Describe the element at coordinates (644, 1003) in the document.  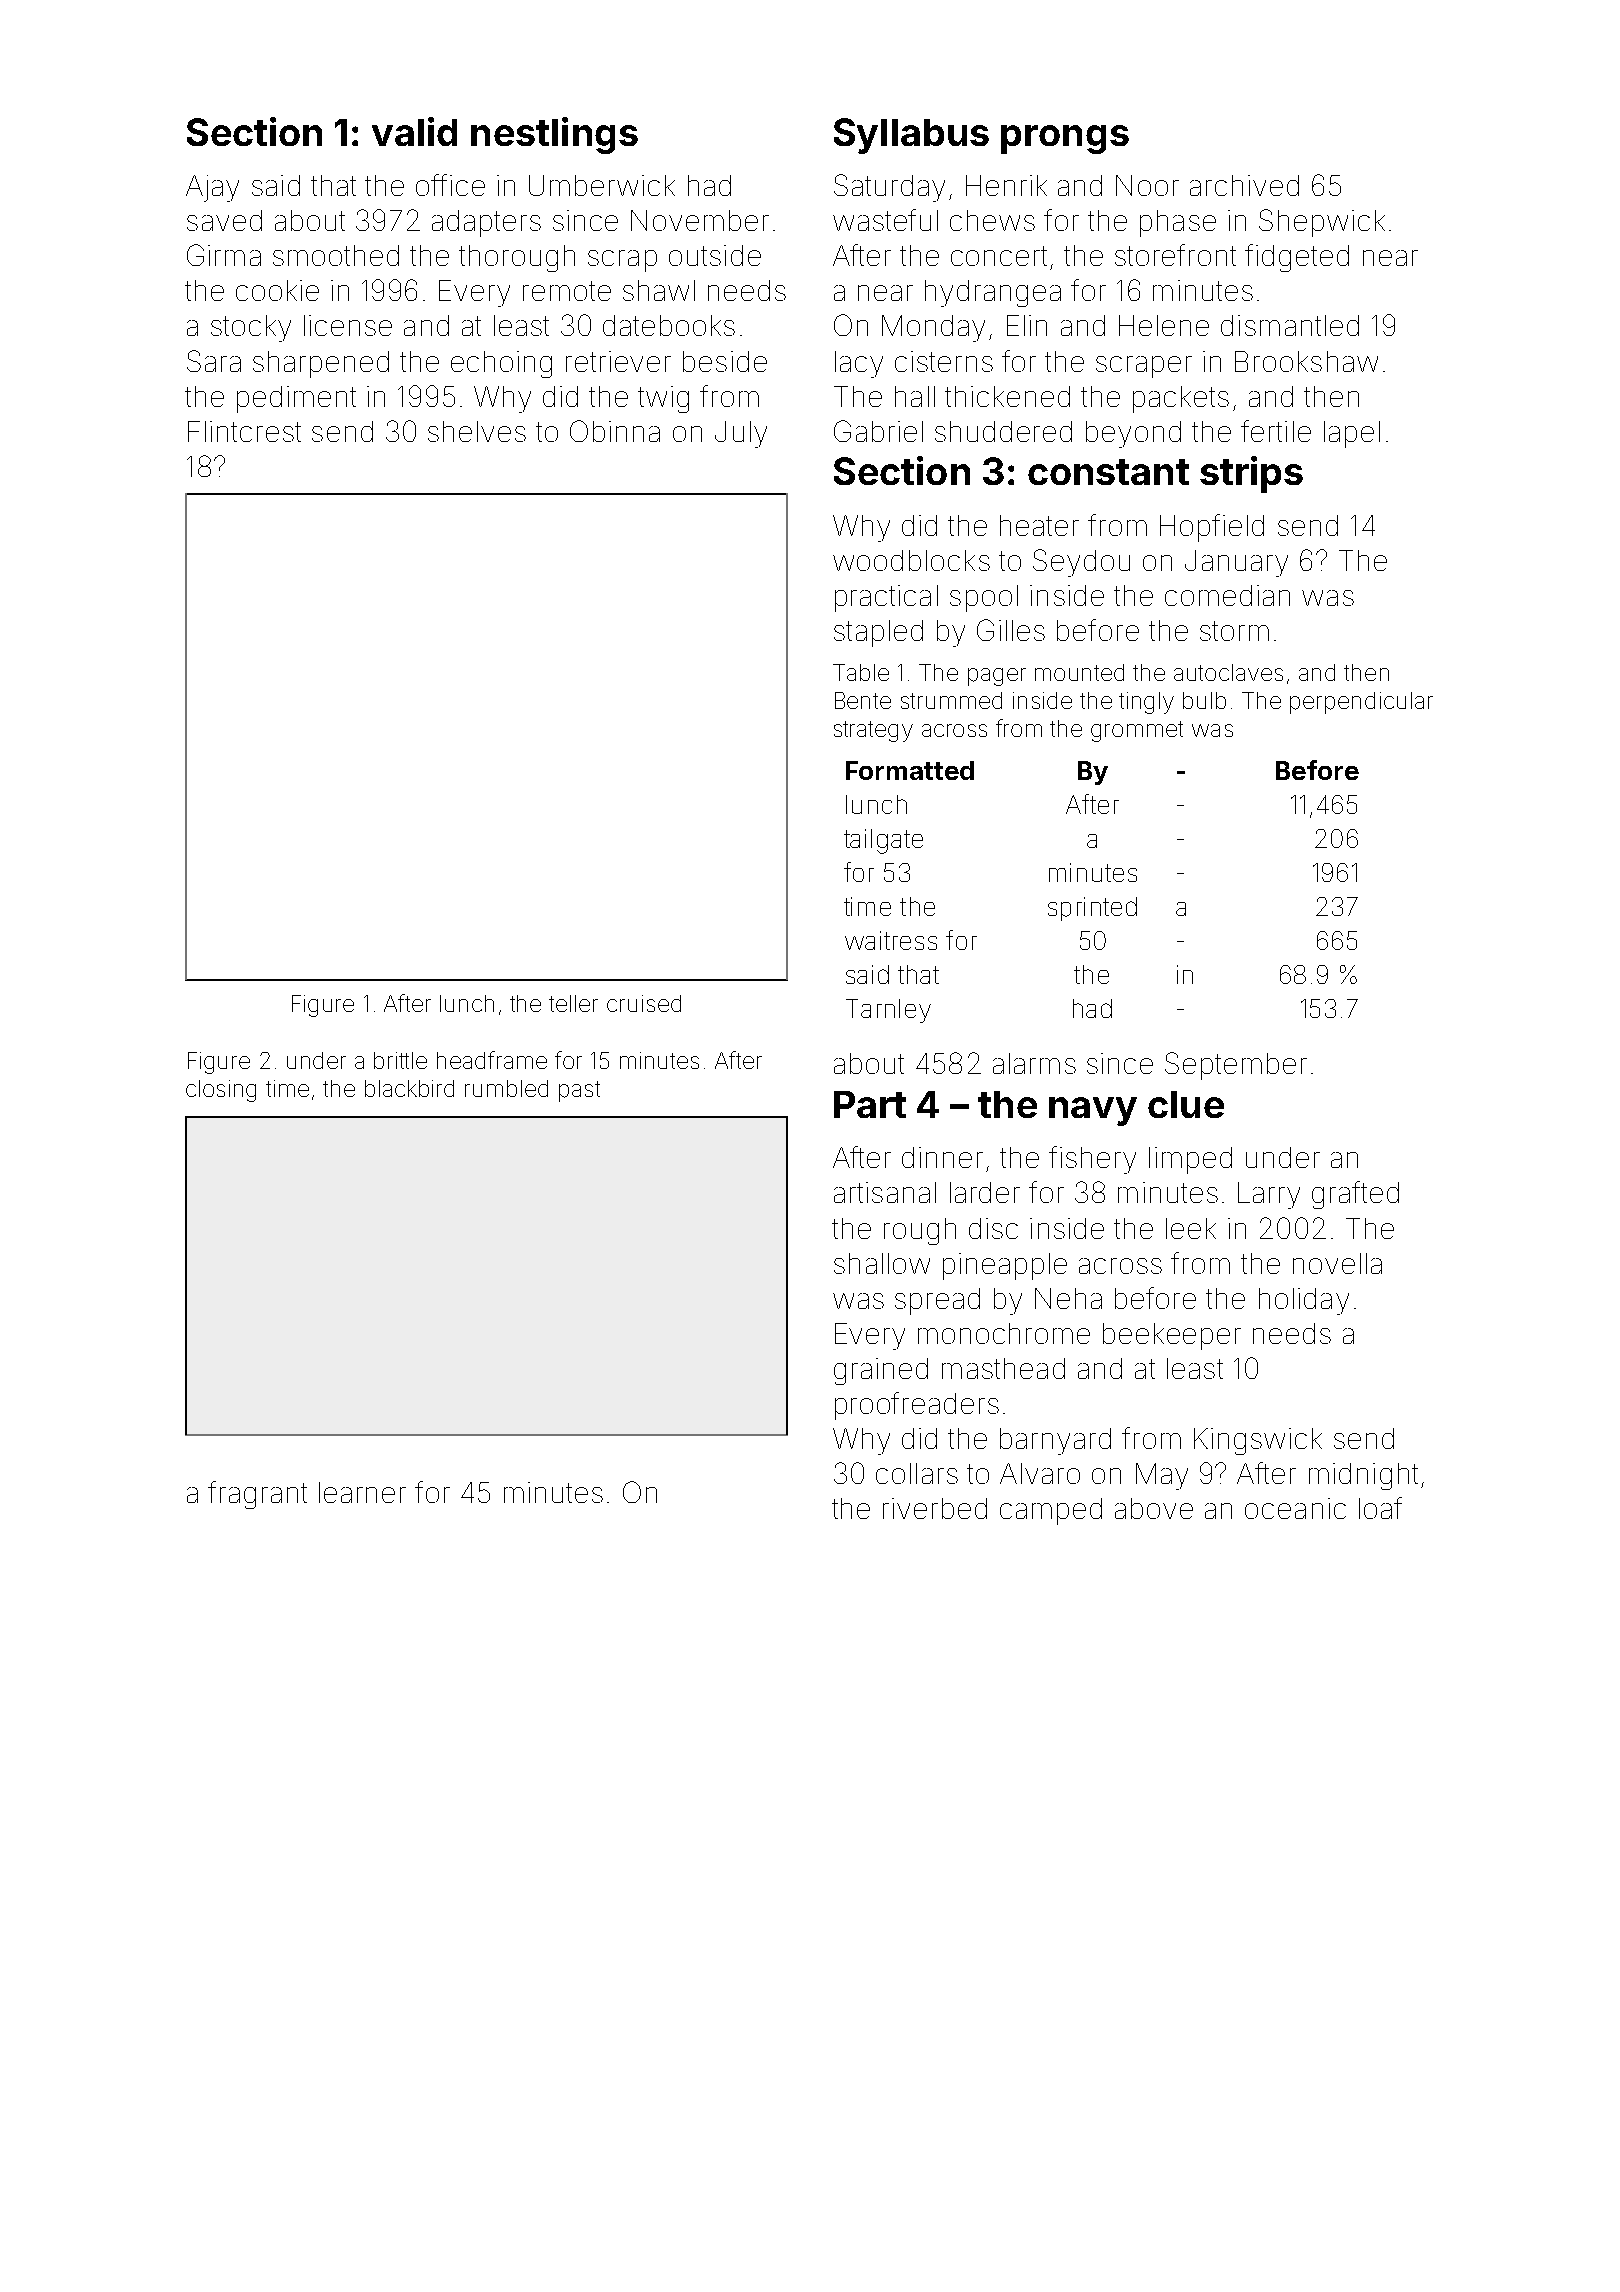
I see `cruised` at that location.
